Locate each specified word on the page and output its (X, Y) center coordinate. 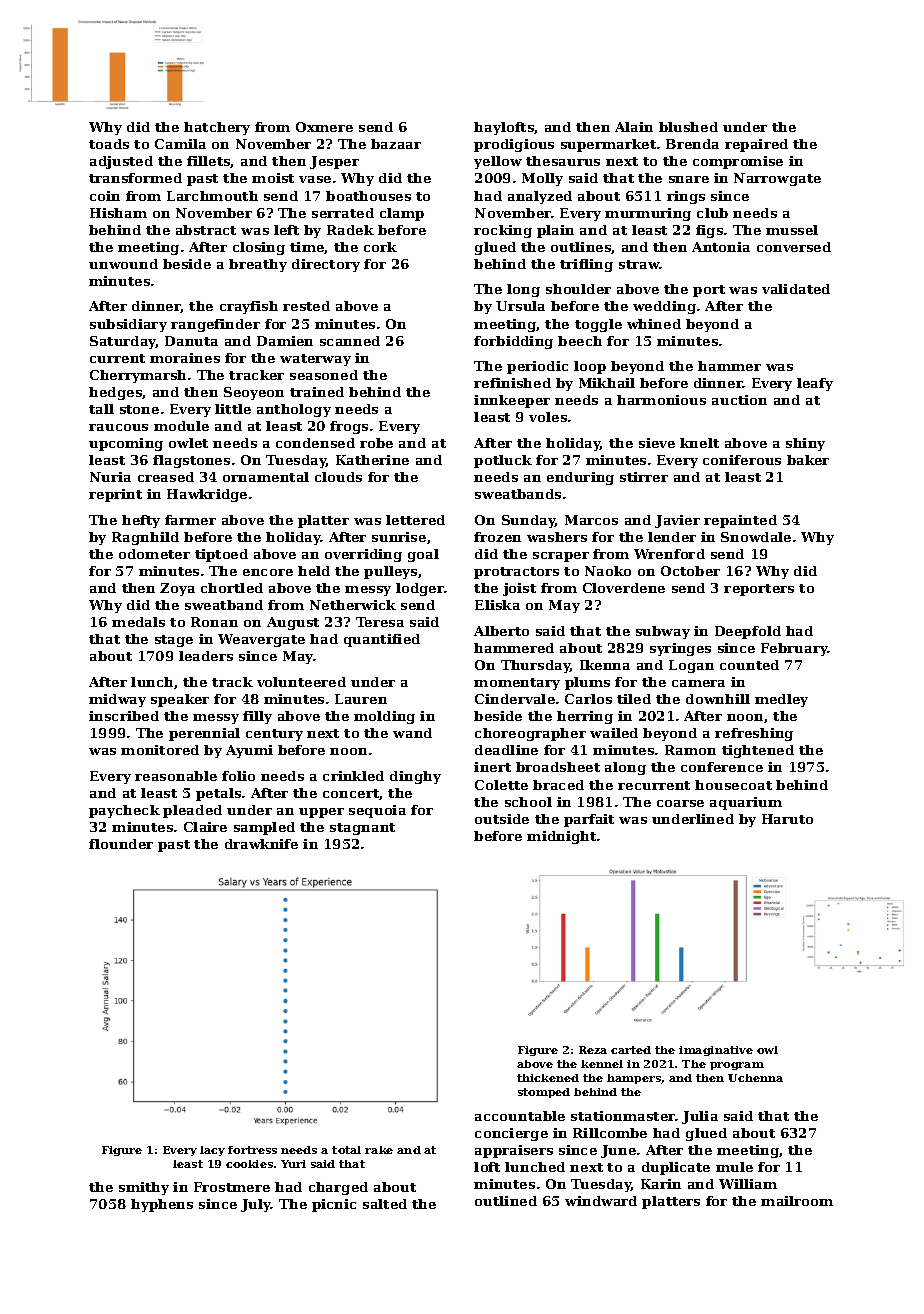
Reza (593, 1050)
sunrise (399, 537)
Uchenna (755, 1078)
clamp (402, 214)
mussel (792, 230)
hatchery (217, 128)
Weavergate (261, 640)
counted (749, 665)
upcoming (126, 444)
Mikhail (607, 383)
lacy (212, 1151)
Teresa (380, 622)
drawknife (261, 844)
